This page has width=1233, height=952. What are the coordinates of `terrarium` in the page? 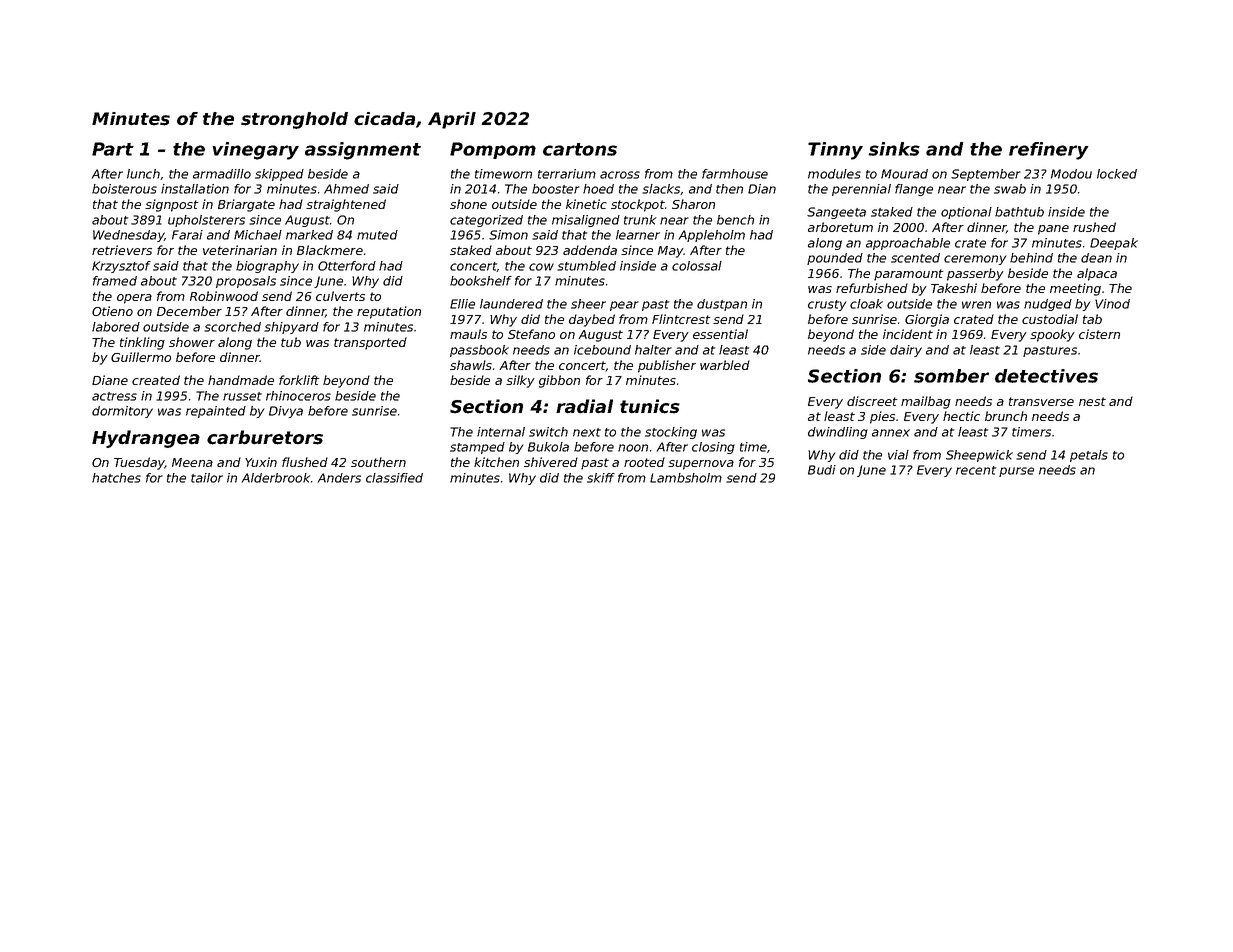 It's located at (567, 174).
